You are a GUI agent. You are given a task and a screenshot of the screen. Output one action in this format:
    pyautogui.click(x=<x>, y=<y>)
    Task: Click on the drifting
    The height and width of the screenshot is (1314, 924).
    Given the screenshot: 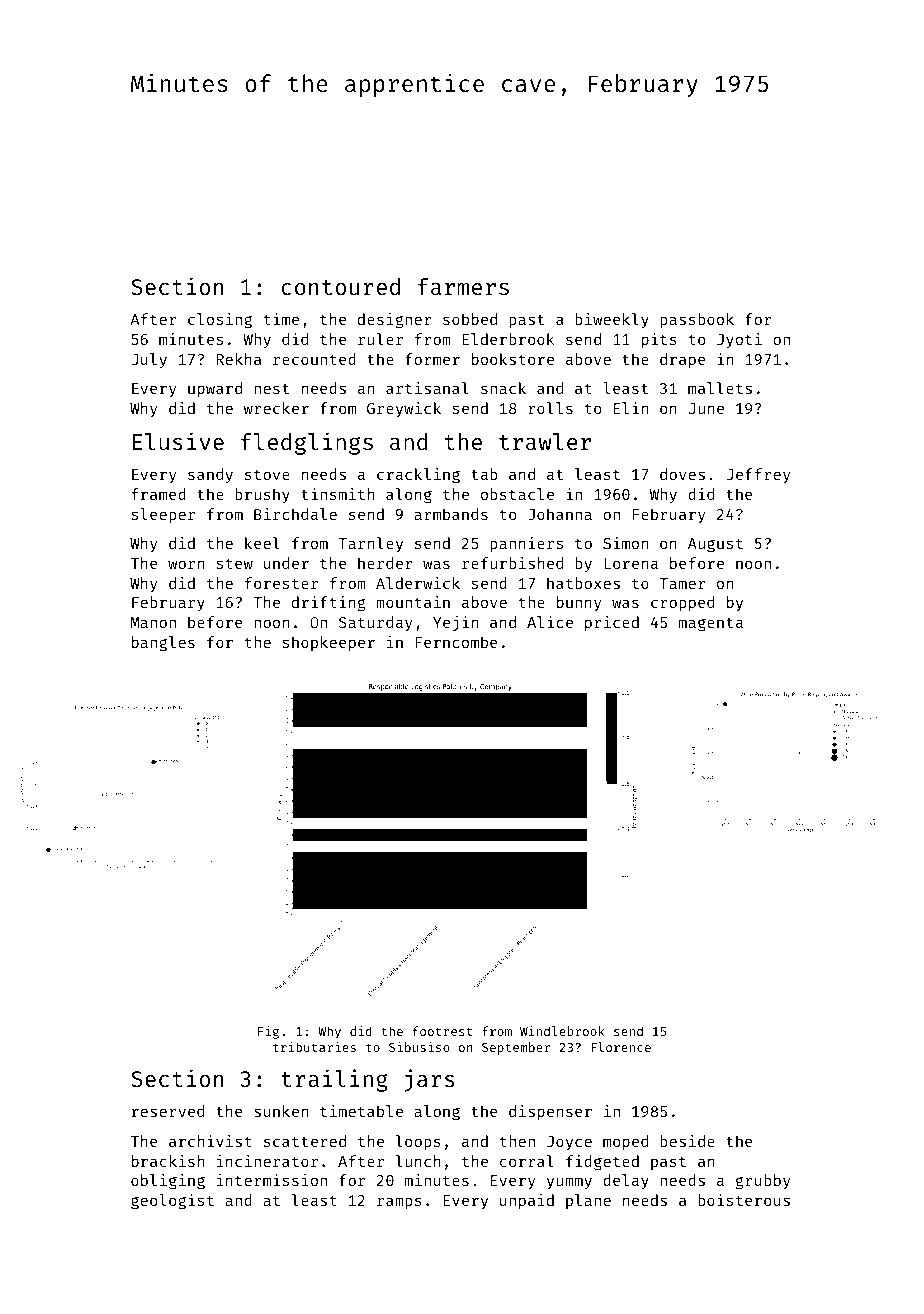 What is the action you would take?
    pyautogui.click(x=329, y=604)
